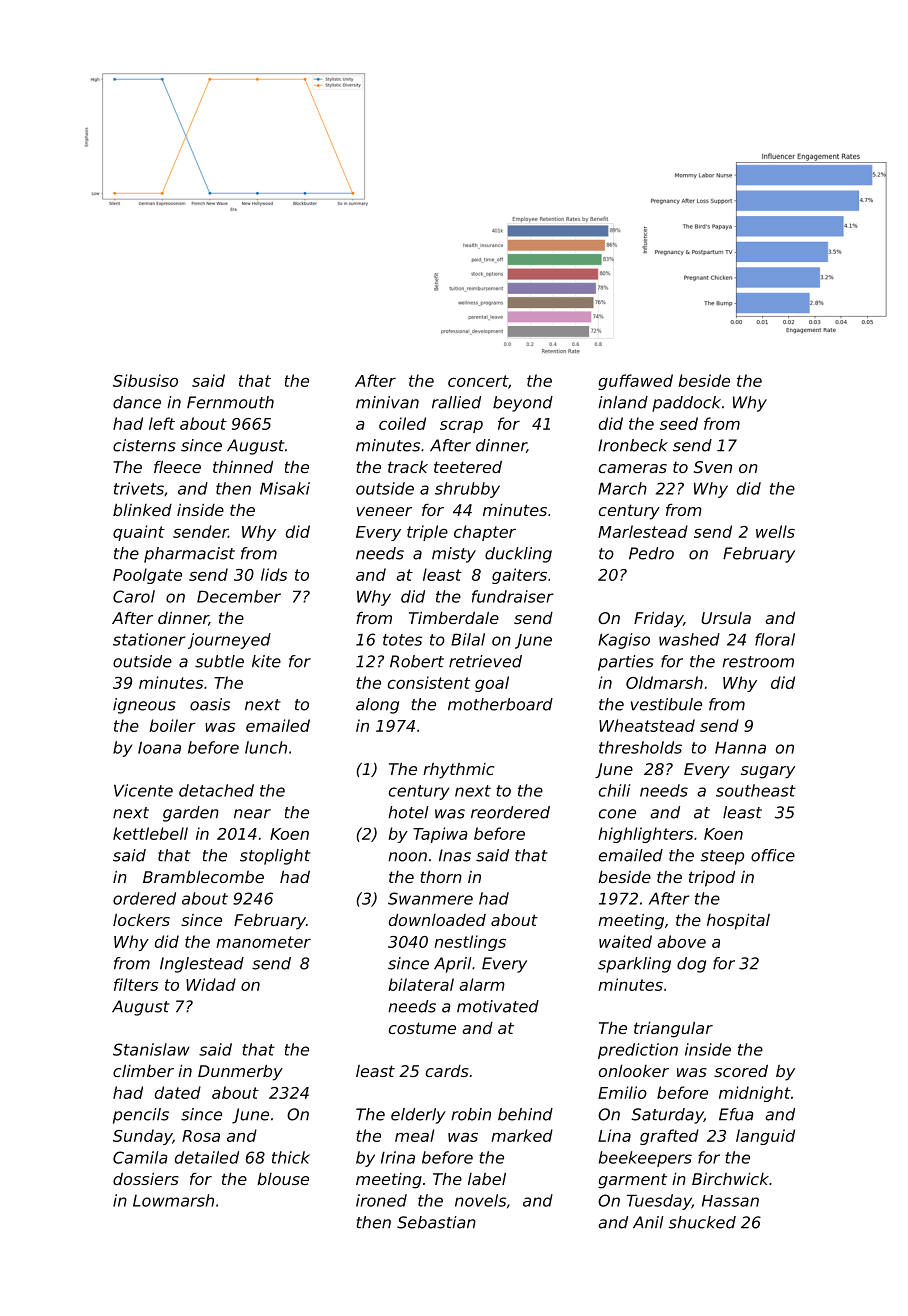  I want to click on grafted, so click(669, 1137).
